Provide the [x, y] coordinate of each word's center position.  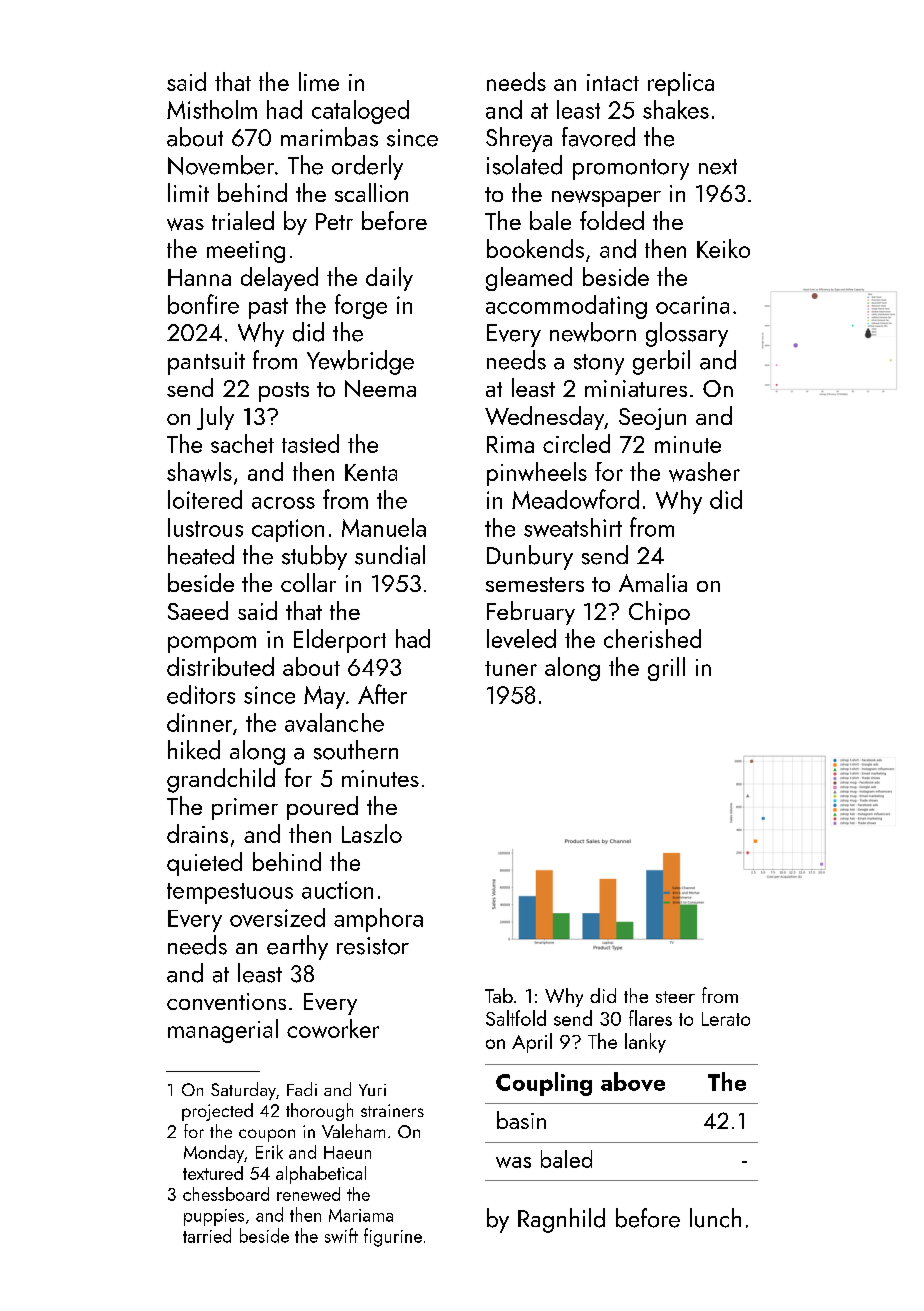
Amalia [653, 582]
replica [681, 84]
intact [613, 82]
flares [650, 1018]
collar [308, 582]
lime [319, 81]
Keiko [723, 248]
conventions [226, 1001]
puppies [214, 1217]
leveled [521, 638]
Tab [499, 995]
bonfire [203, 304]
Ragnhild [561, 1220]
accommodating [566, 307]
